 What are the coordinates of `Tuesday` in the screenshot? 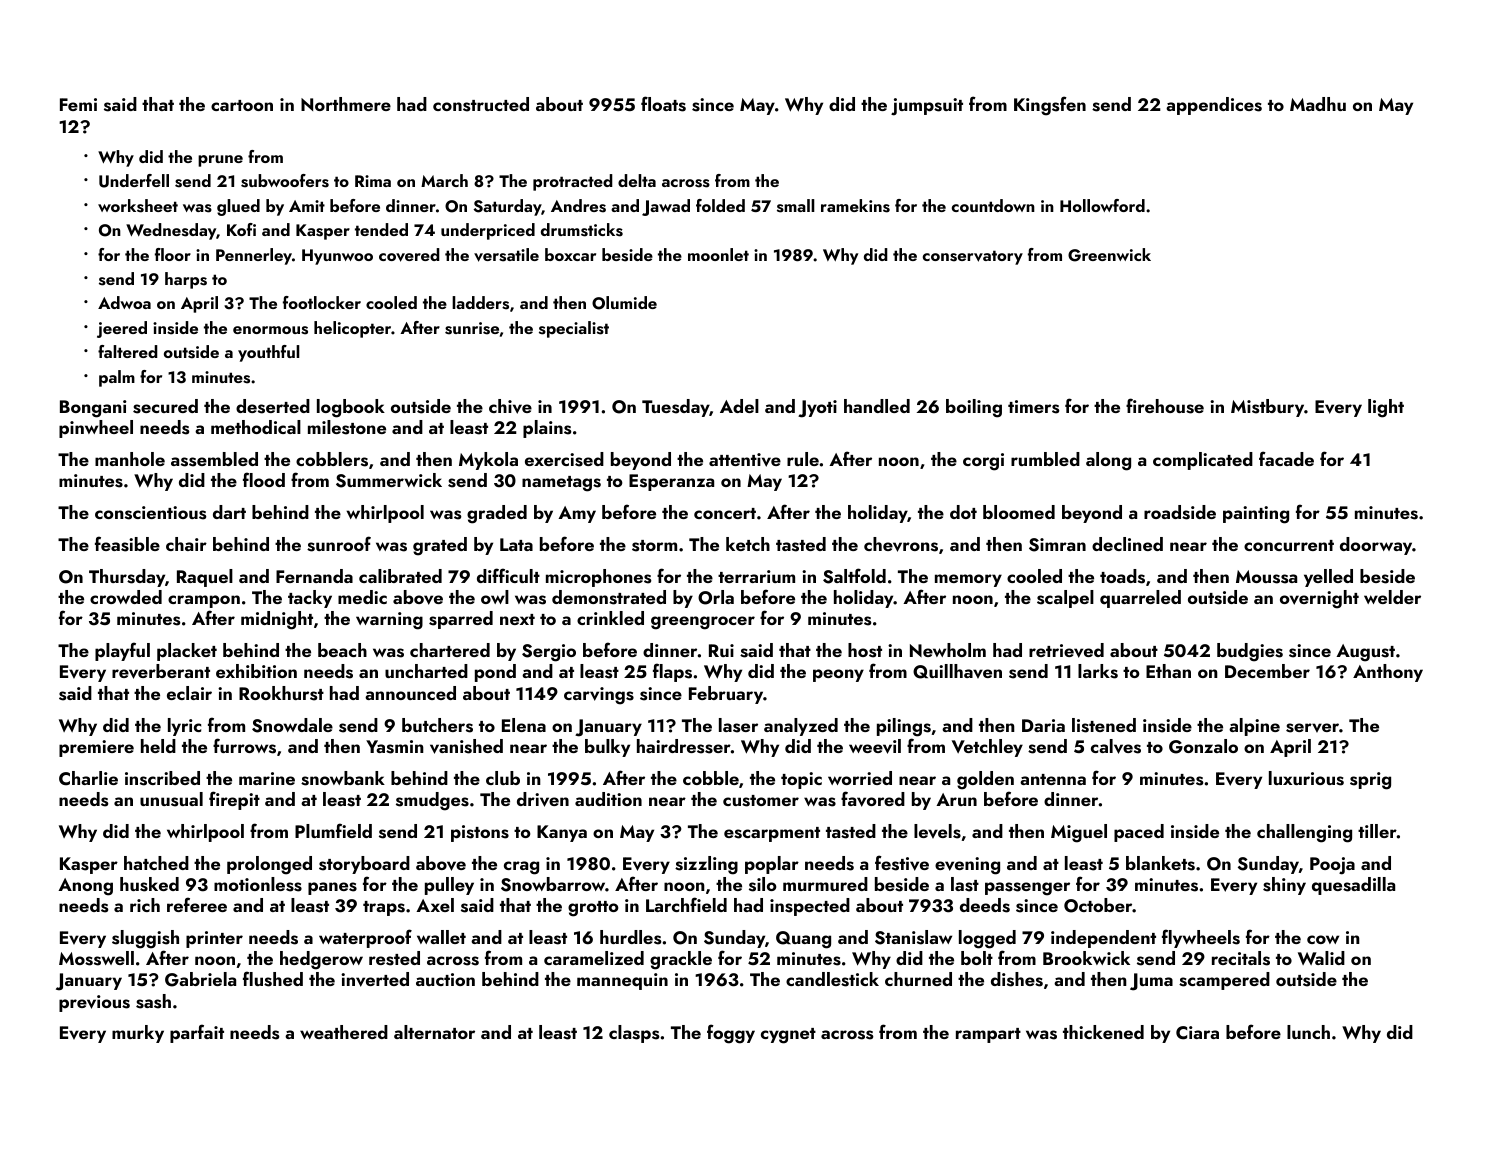 It's located at (676, 408).
